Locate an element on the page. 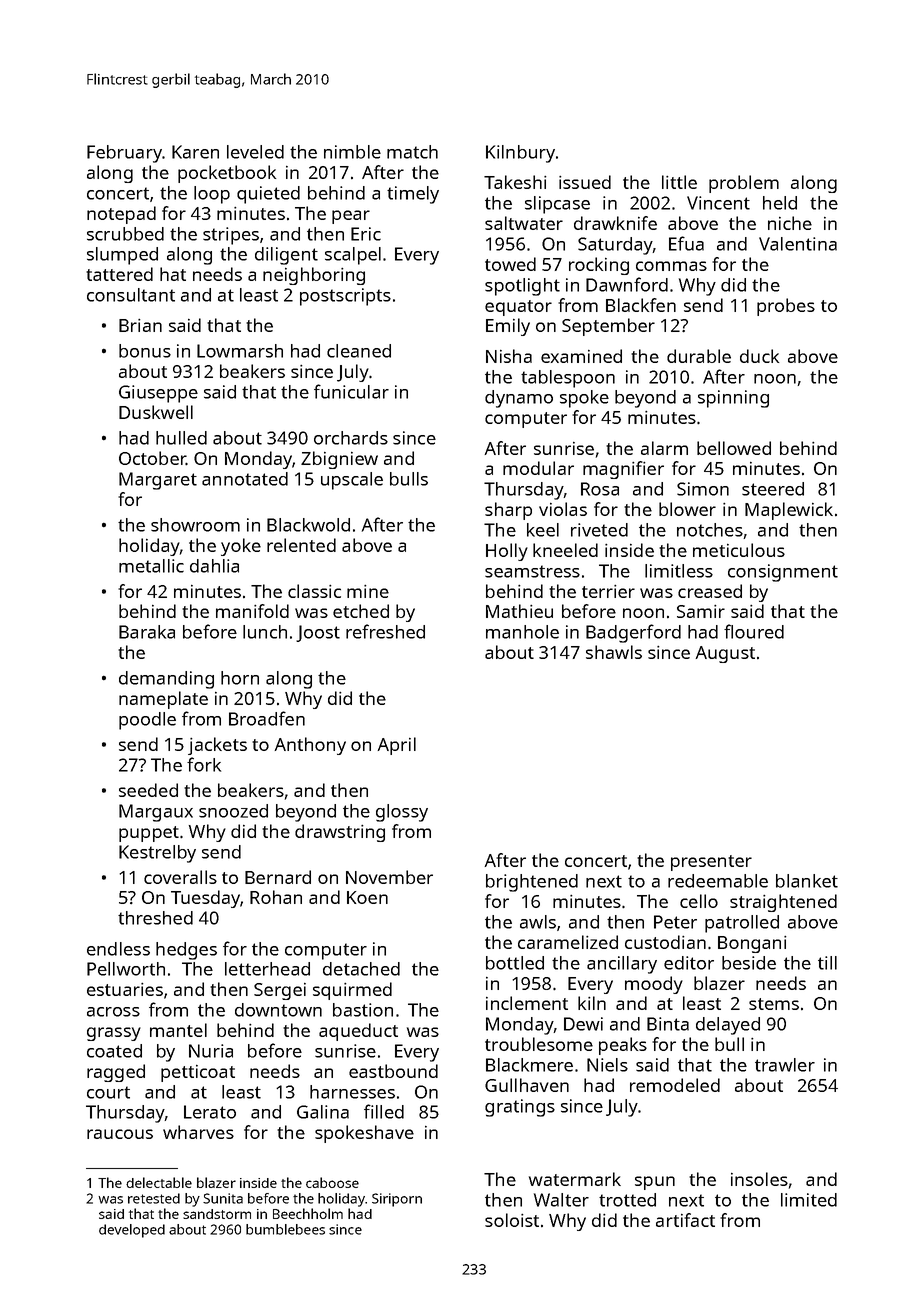 The width and height of the image is (924, 1314). cleaned is located at coordinates (359, 351).
